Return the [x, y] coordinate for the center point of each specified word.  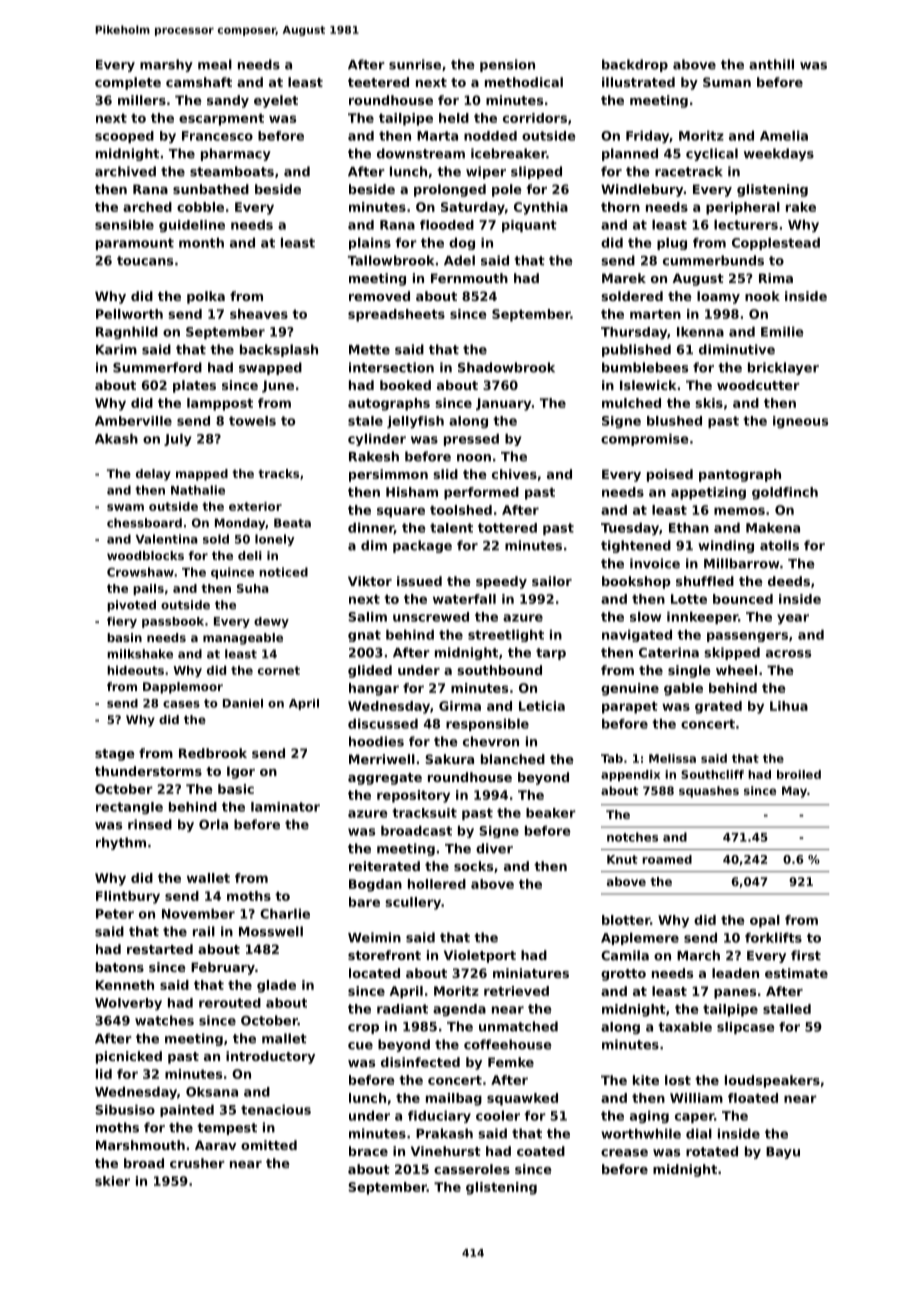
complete [128, 83]
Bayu [783, 1153]
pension [507, 65]
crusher [197, 1163]
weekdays [779, 154]
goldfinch [785, 493]
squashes [709, 792]
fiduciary [439, 1117]
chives [514, 474]
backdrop [635, 65]
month [201, 243]
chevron [491, 741]
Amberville [133, 421]
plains [370, 244]
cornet [279, 670]
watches [164, 1020]
